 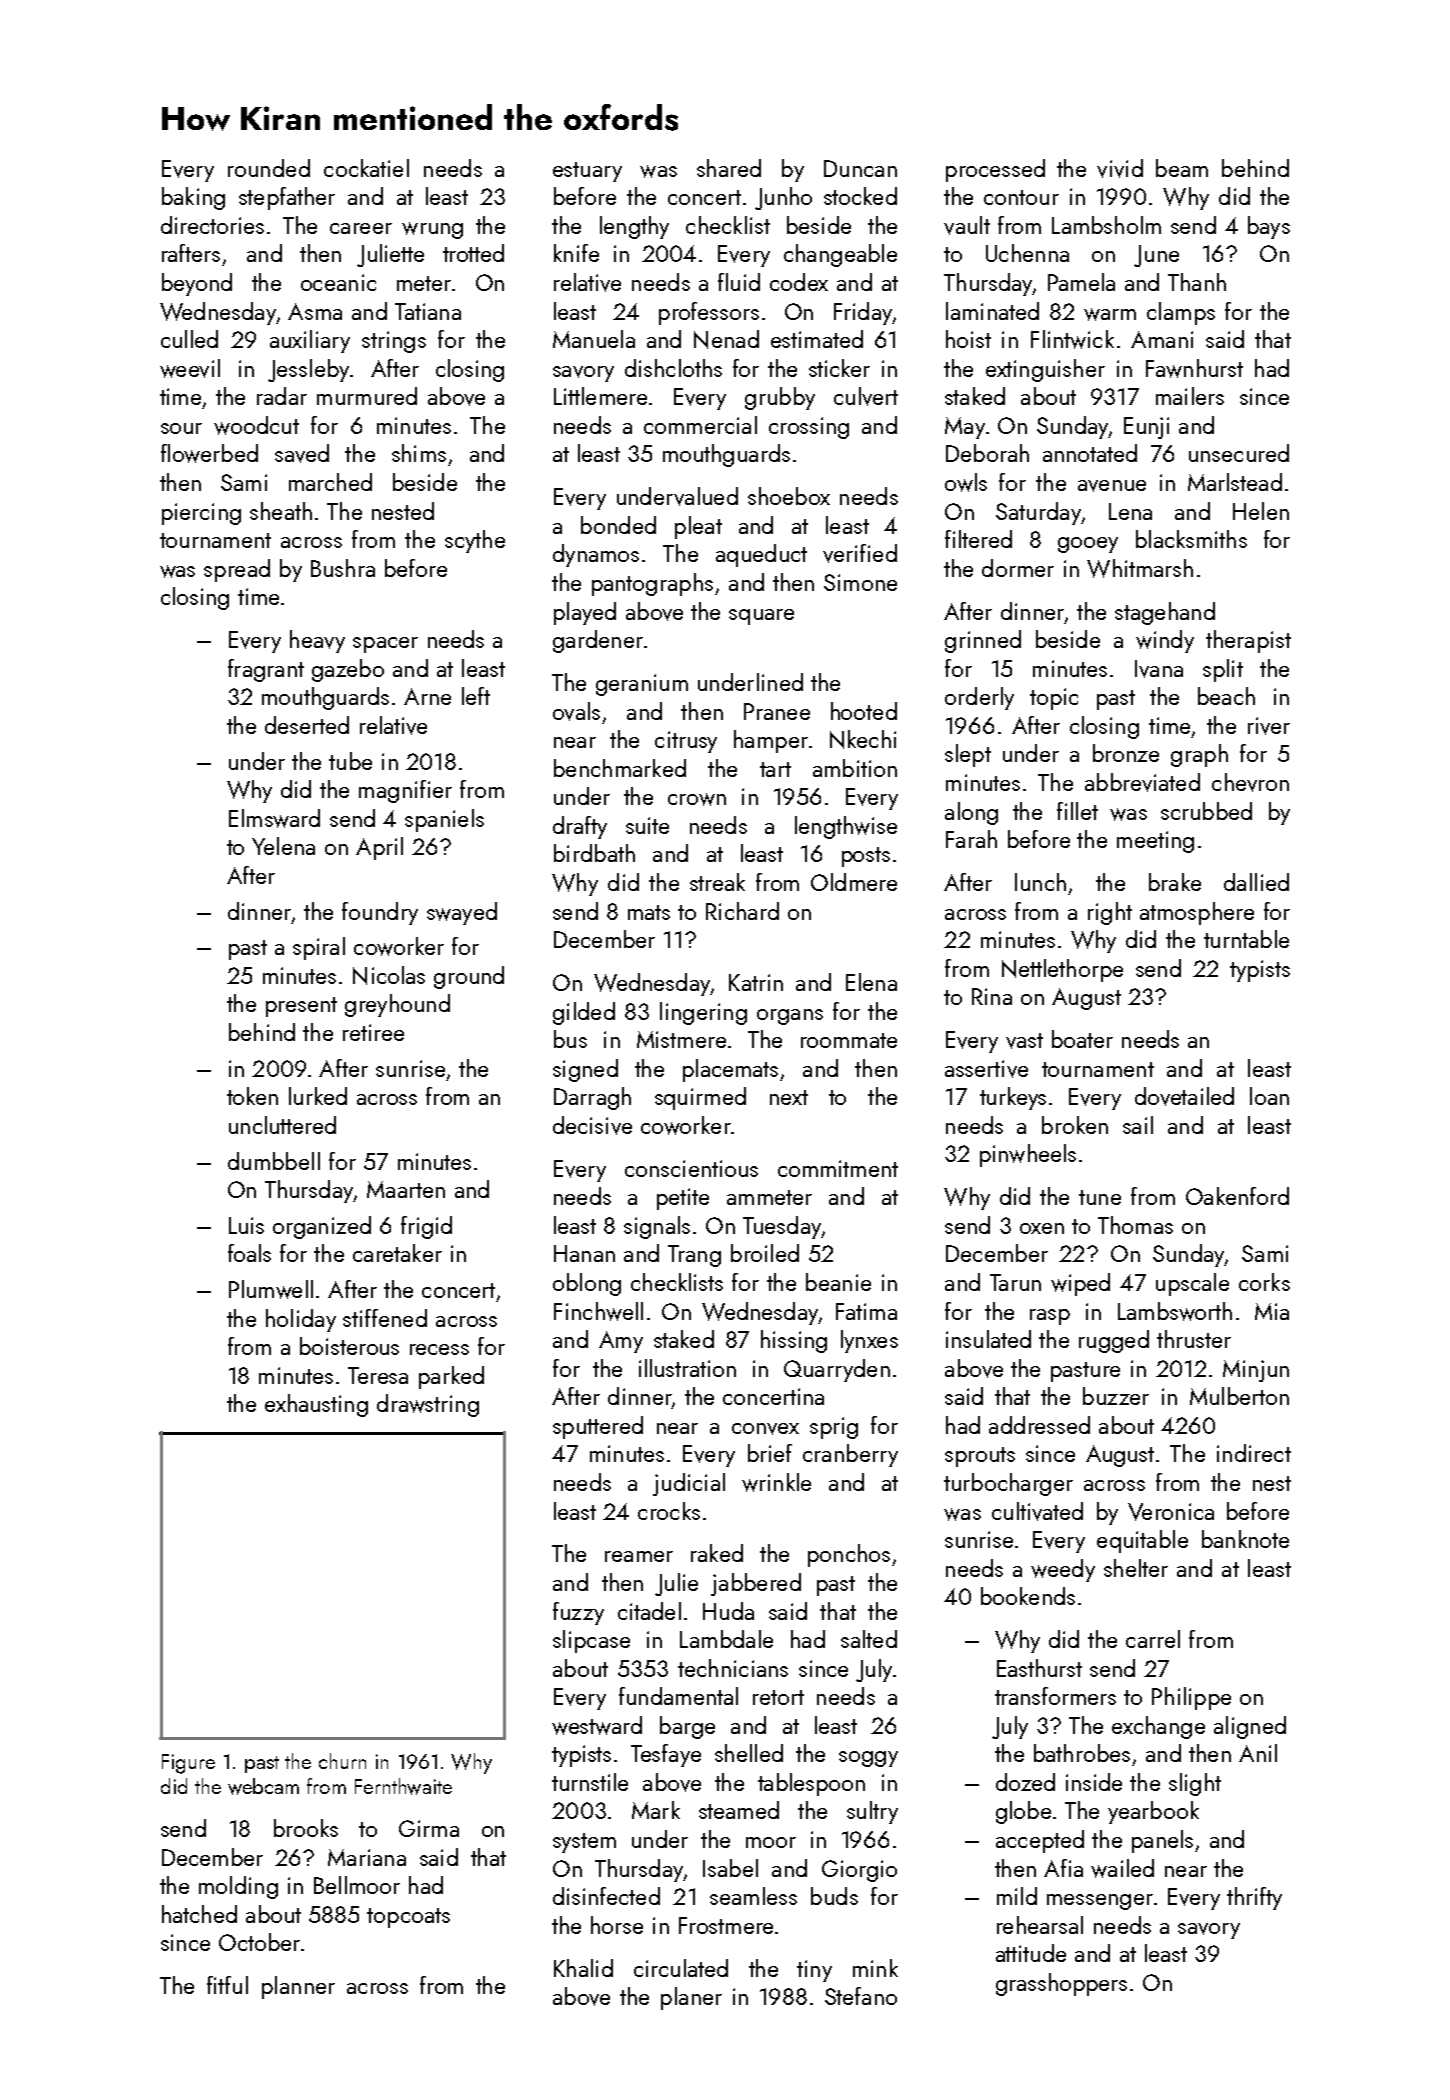 What do you see at coordinates (756, 982) in the screenshot?
I see `Katrin` at bounding box center [756, 982].
